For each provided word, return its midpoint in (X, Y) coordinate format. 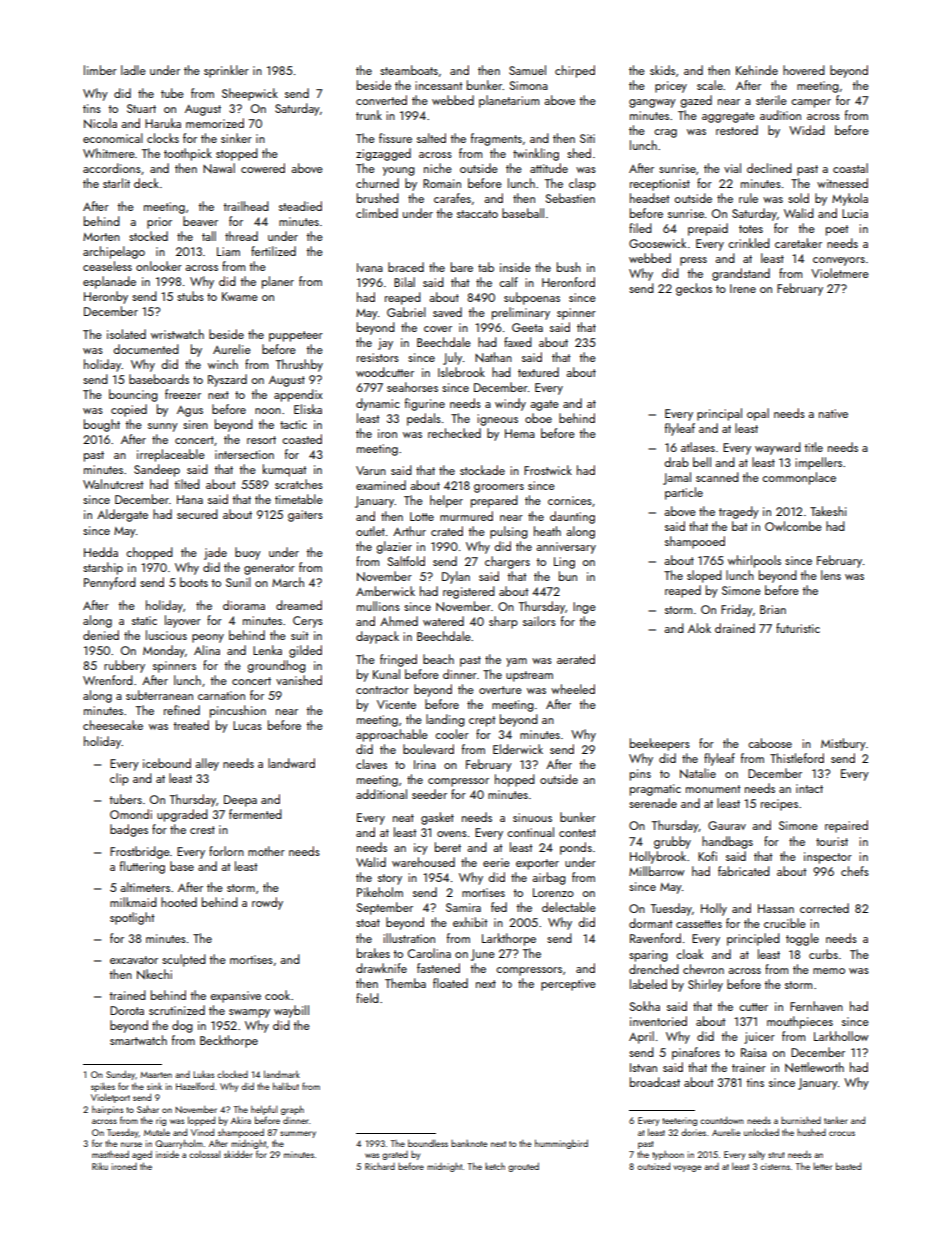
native (833, 413)
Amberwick (385, 591)
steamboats (409, 70)
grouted (523, 1167)
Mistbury (843, 744)
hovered (804, 70)
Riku (100, 1166)
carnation (221, 695)
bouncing (133, 395)
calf (508, 282)
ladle (133, 70)
